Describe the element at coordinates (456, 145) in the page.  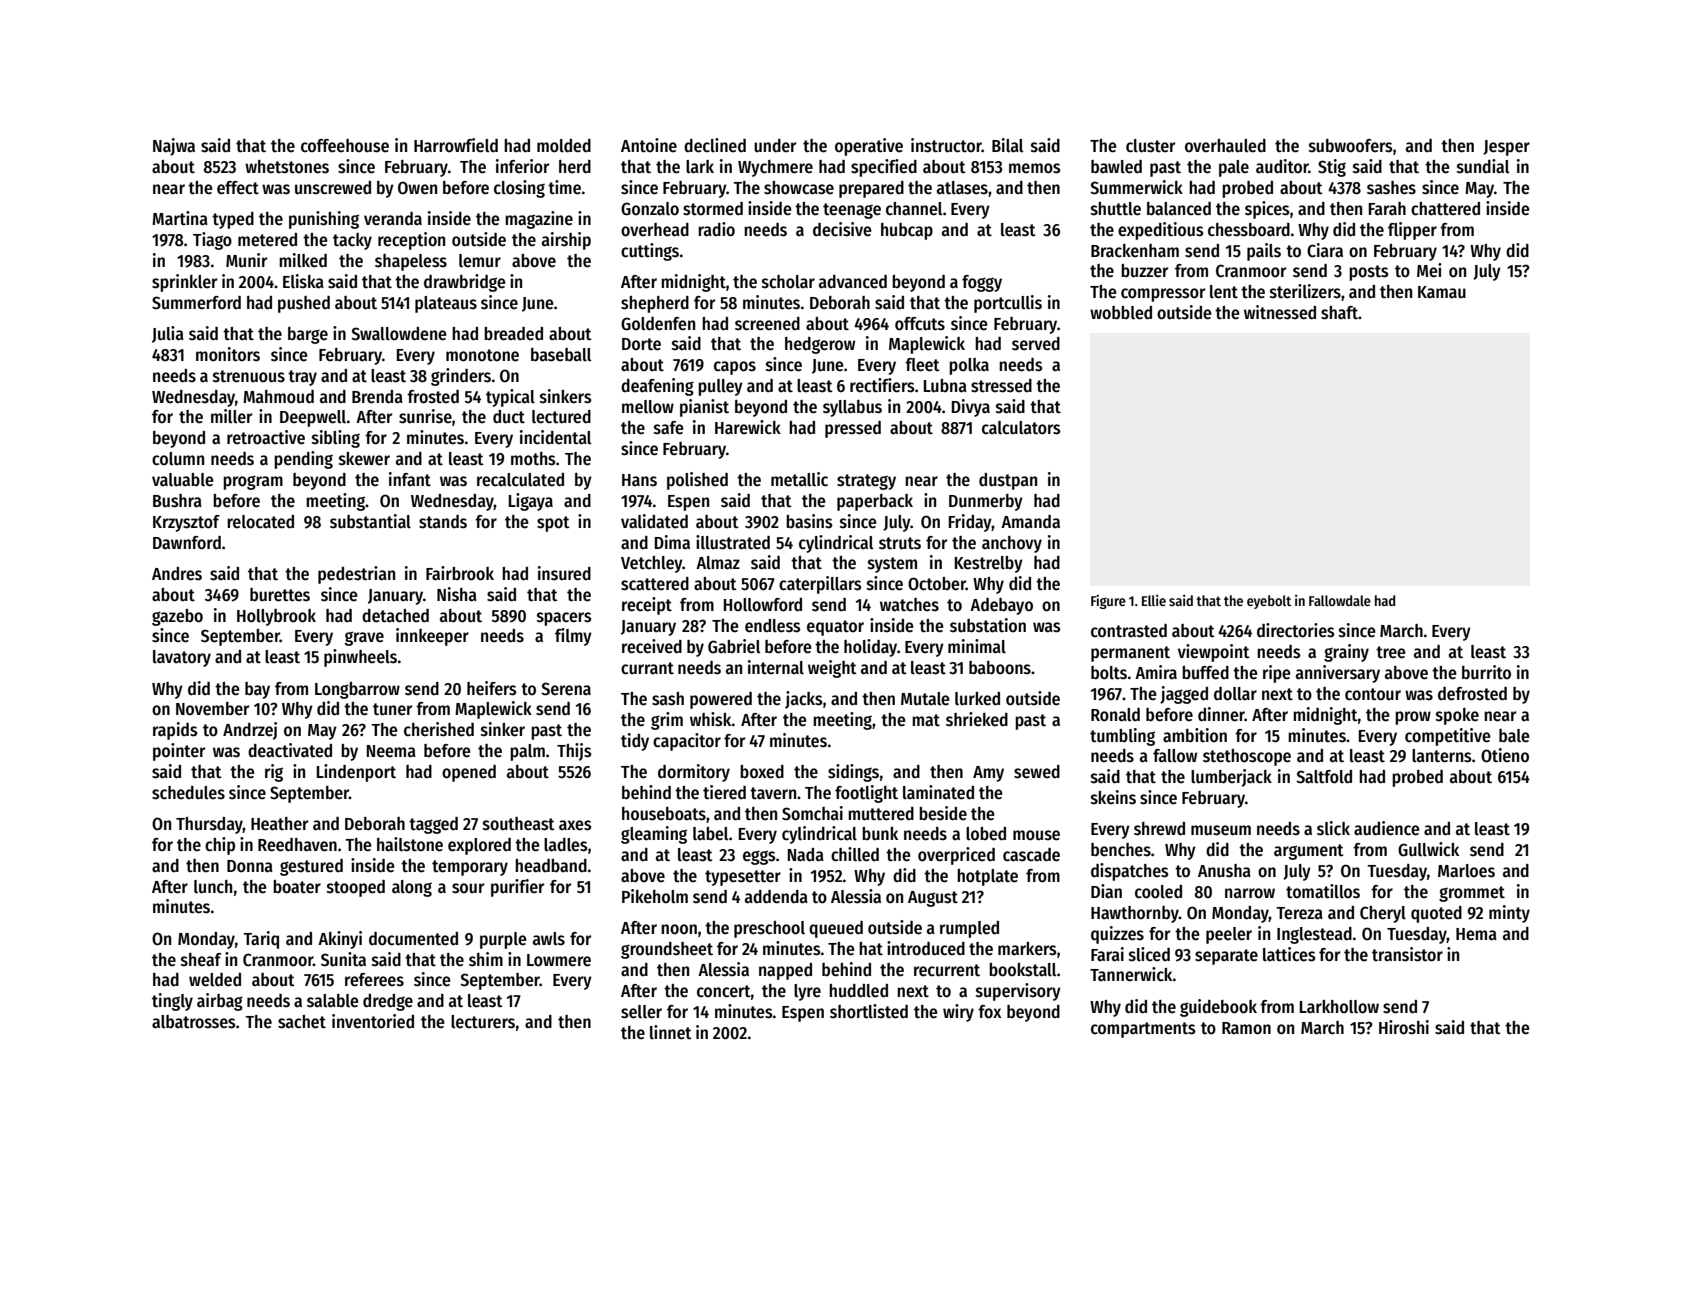
I see `Harrowfield` at that location.
